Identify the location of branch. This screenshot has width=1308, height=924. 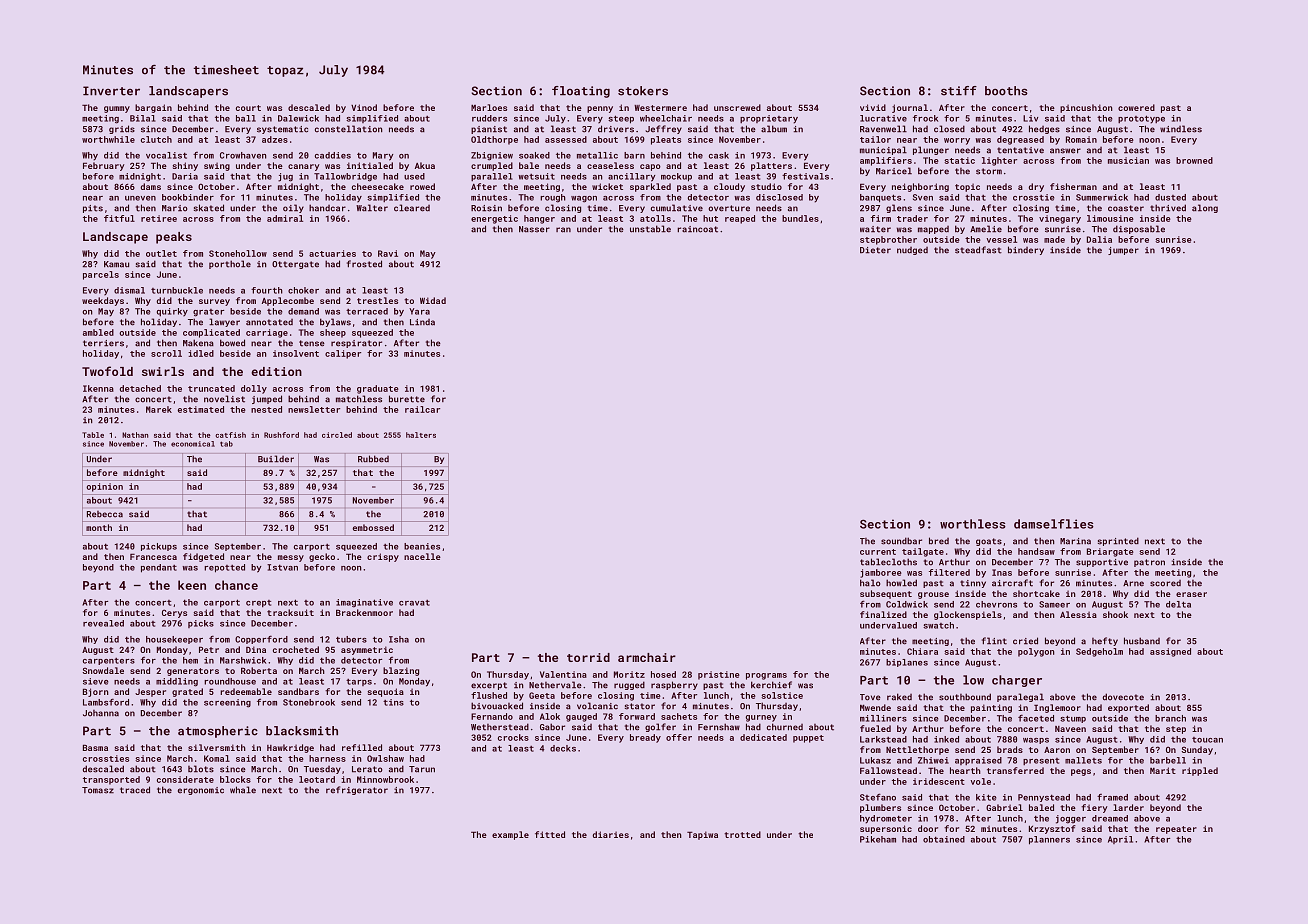
(1170, 718).
